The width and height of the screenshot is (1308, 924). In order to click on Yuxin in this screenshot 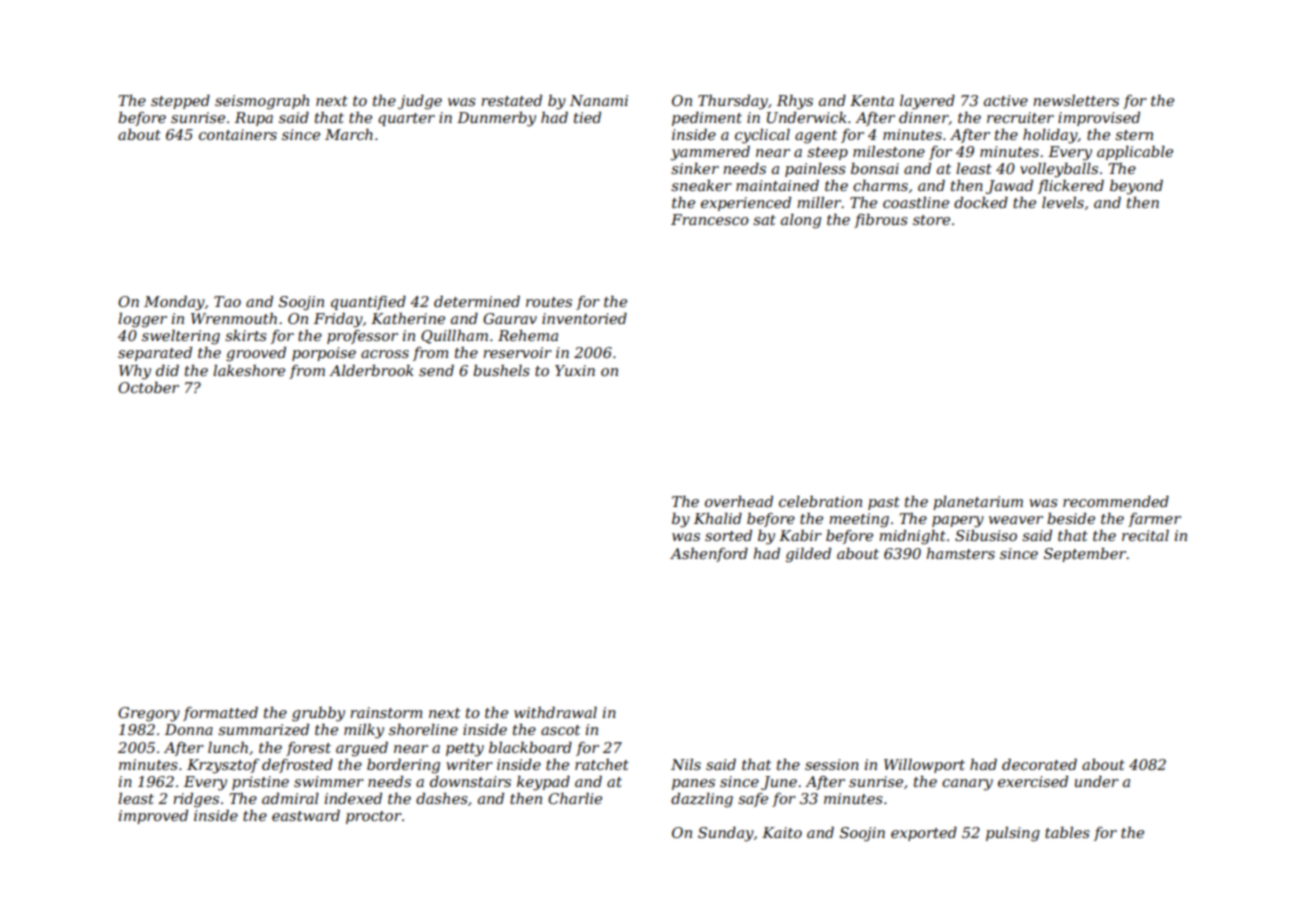, I will do `click(575, 370)`.
